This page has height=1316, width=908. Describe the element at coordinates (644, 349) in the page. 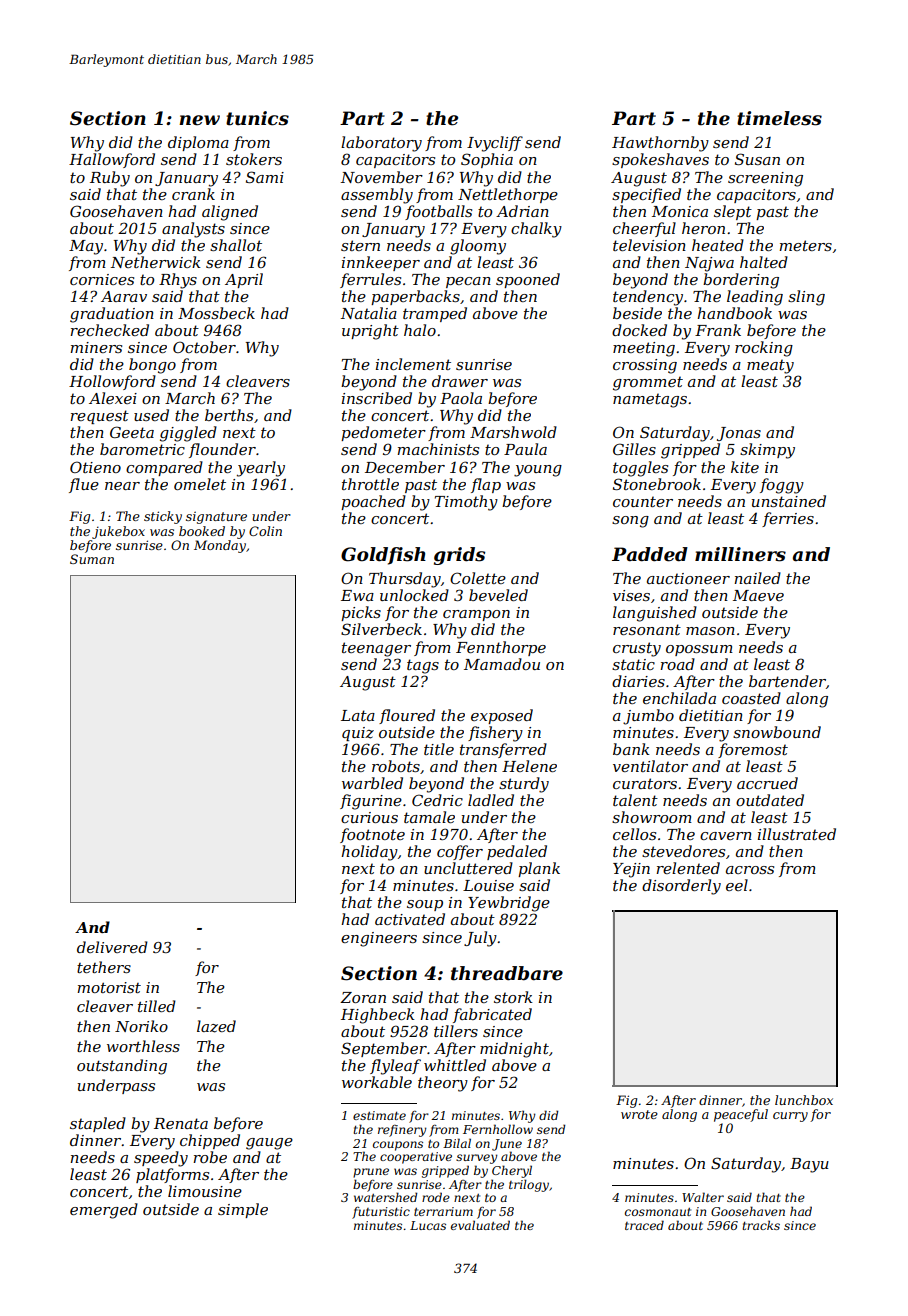

I see `meeting` at that location.
